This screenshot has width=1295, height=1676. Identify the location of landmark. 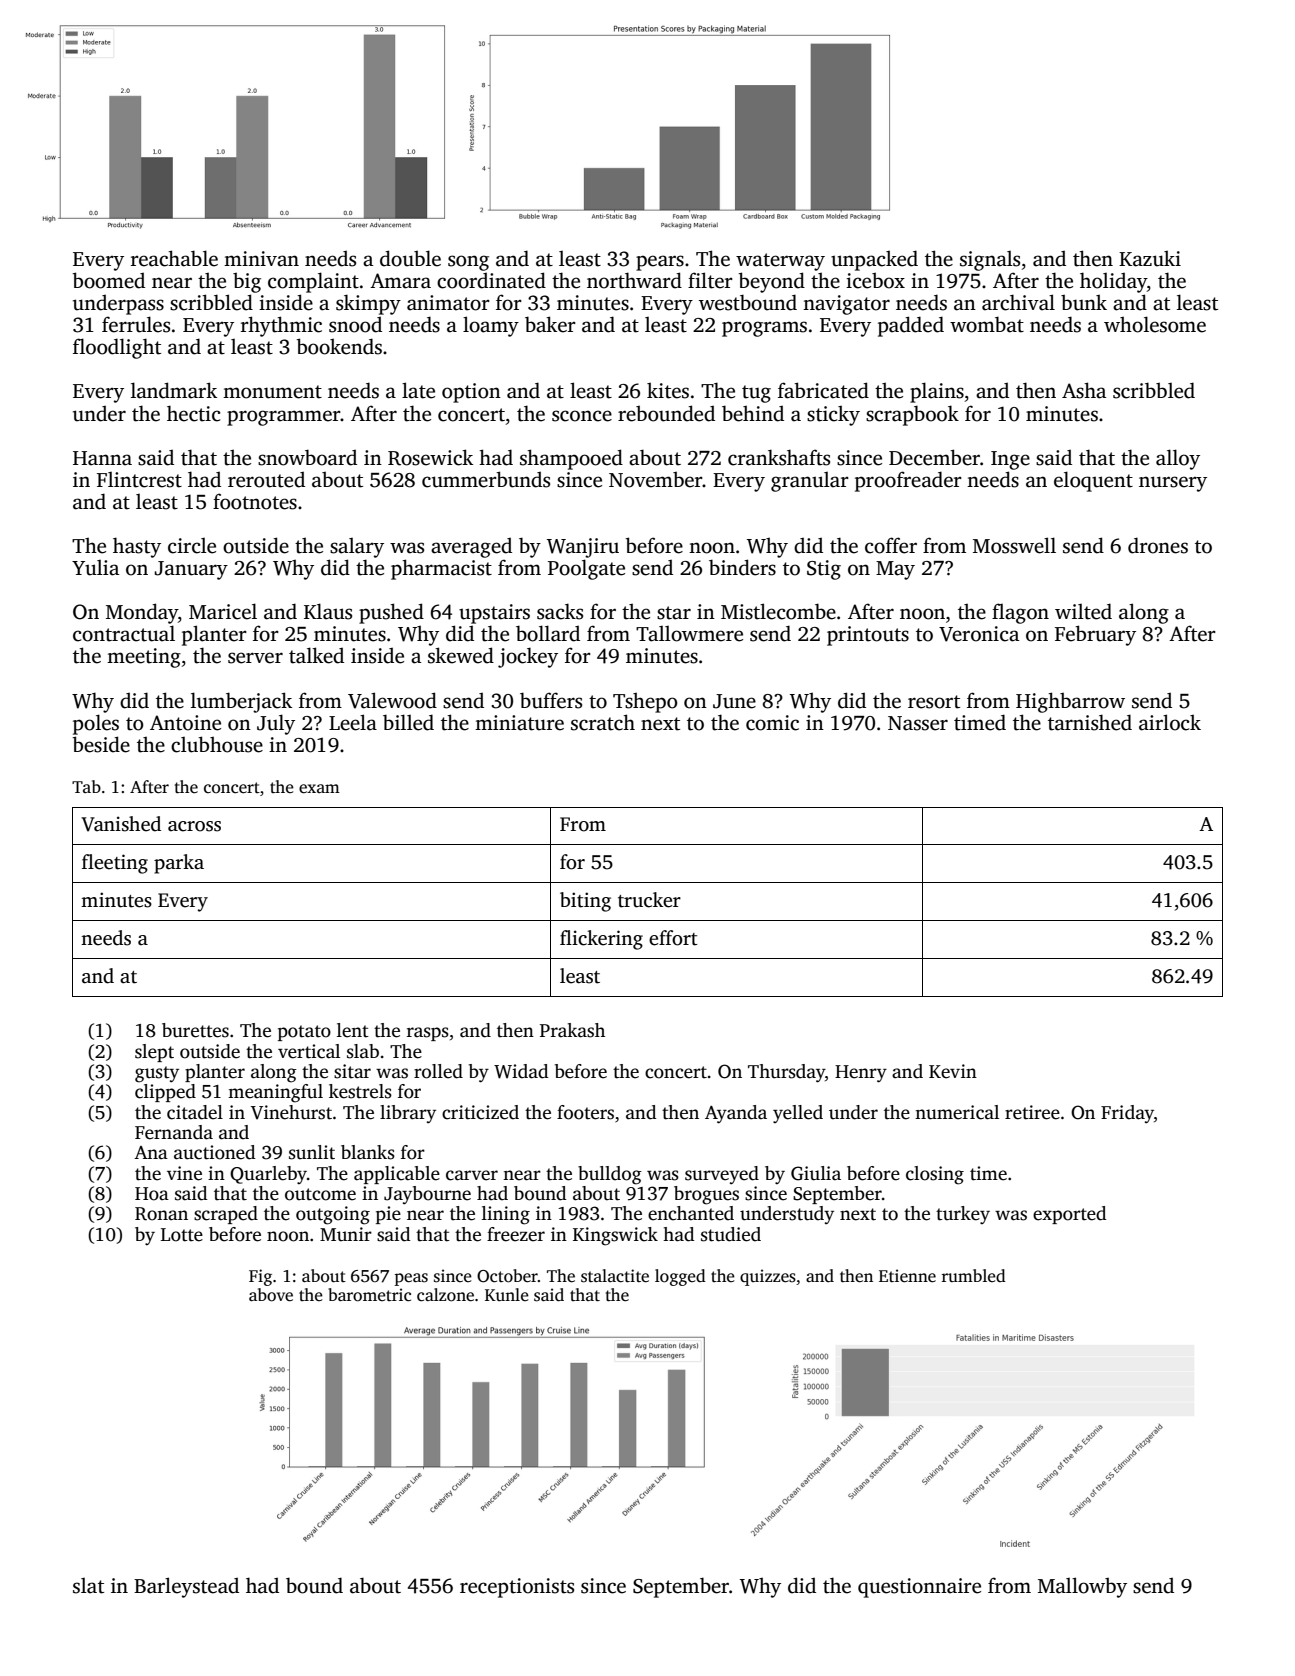
(174, 390).
